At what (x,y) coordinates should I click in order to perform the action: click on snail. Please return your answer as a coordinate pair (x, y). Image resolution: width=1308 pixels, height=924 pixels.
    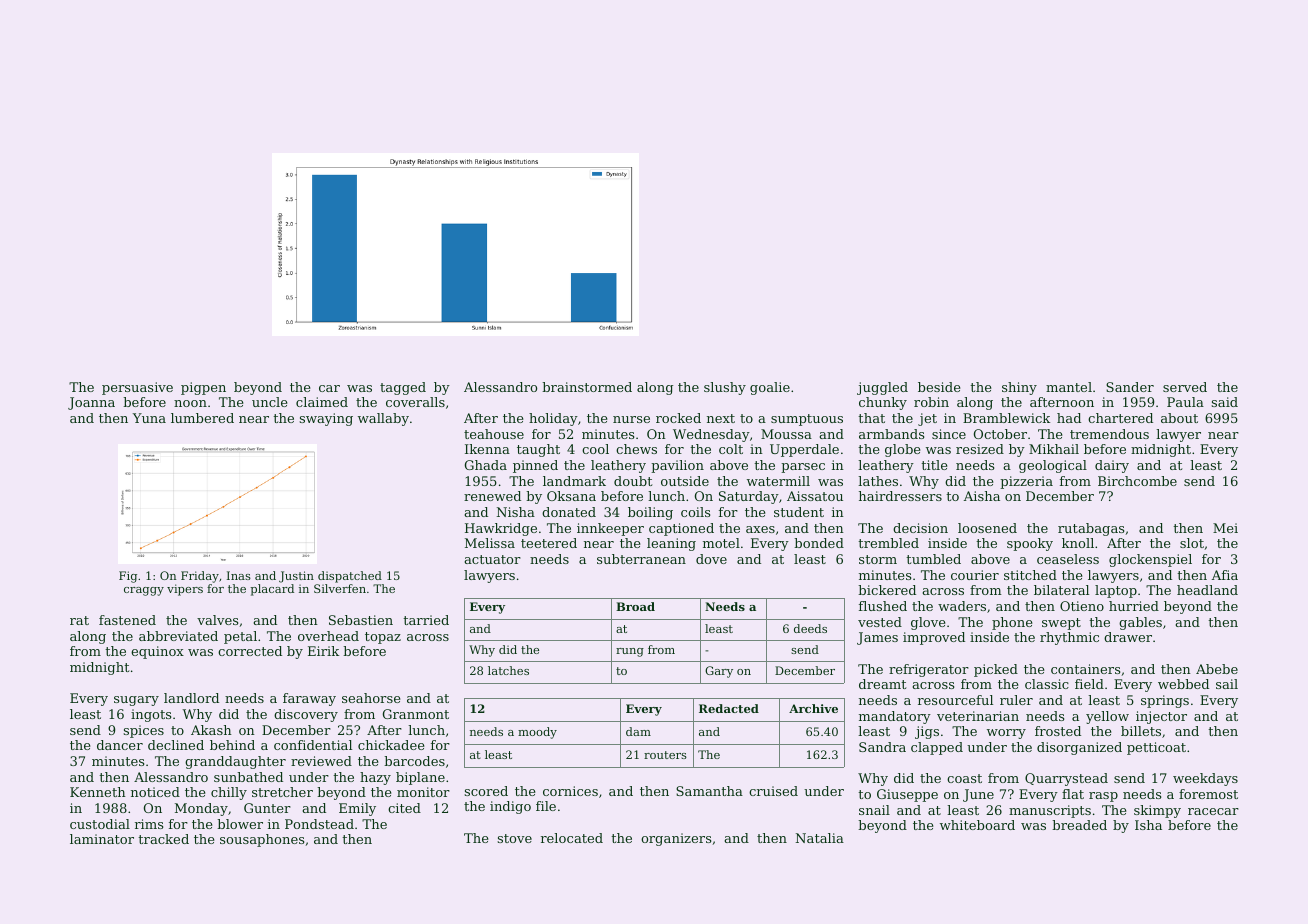
    Looking at the image, I should click on (874, 810).
